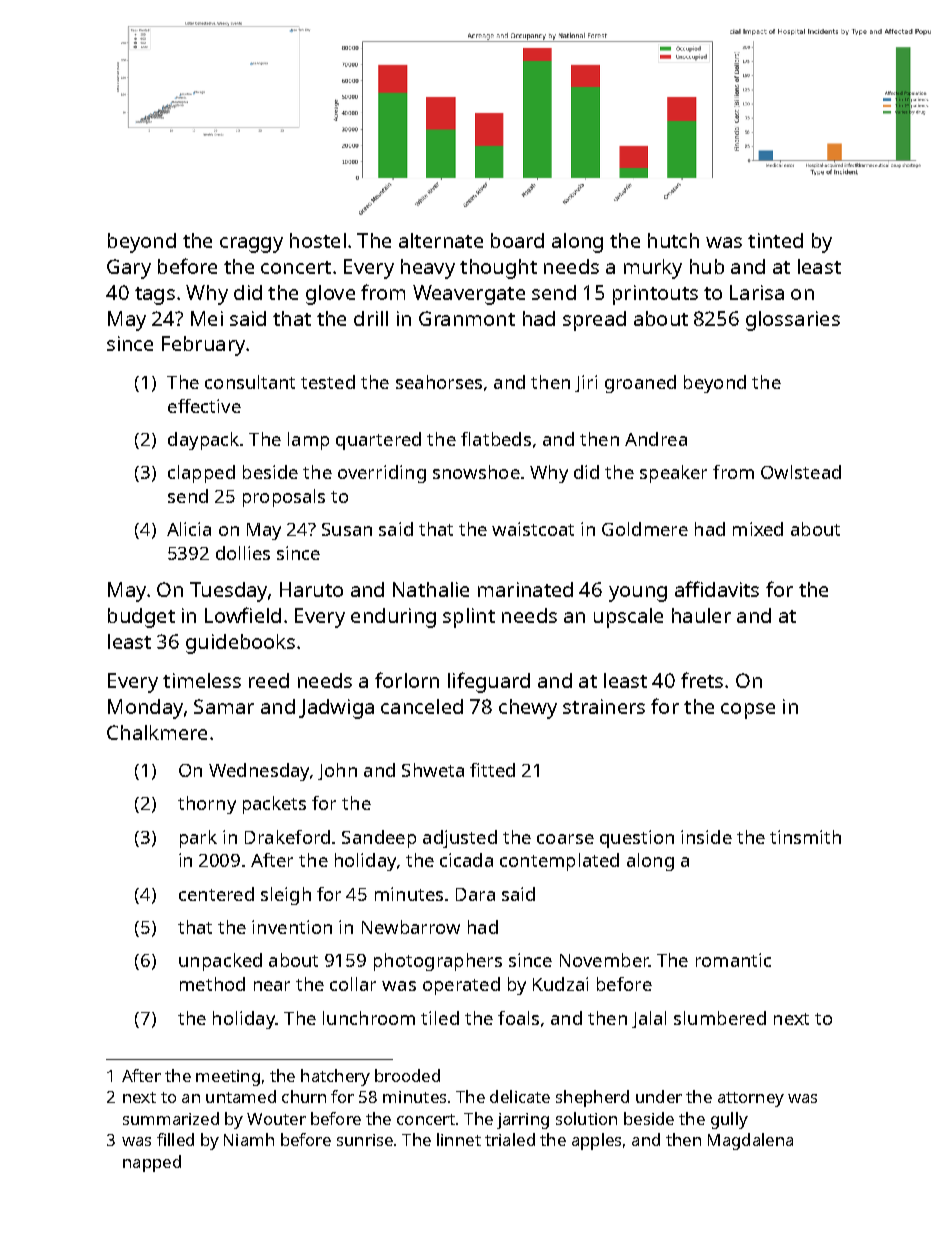 This page has height=1233, width=952. What do you see at coordinates (518, 1018) in the page?
I see `foals` at bounding box center [518, 1018].
